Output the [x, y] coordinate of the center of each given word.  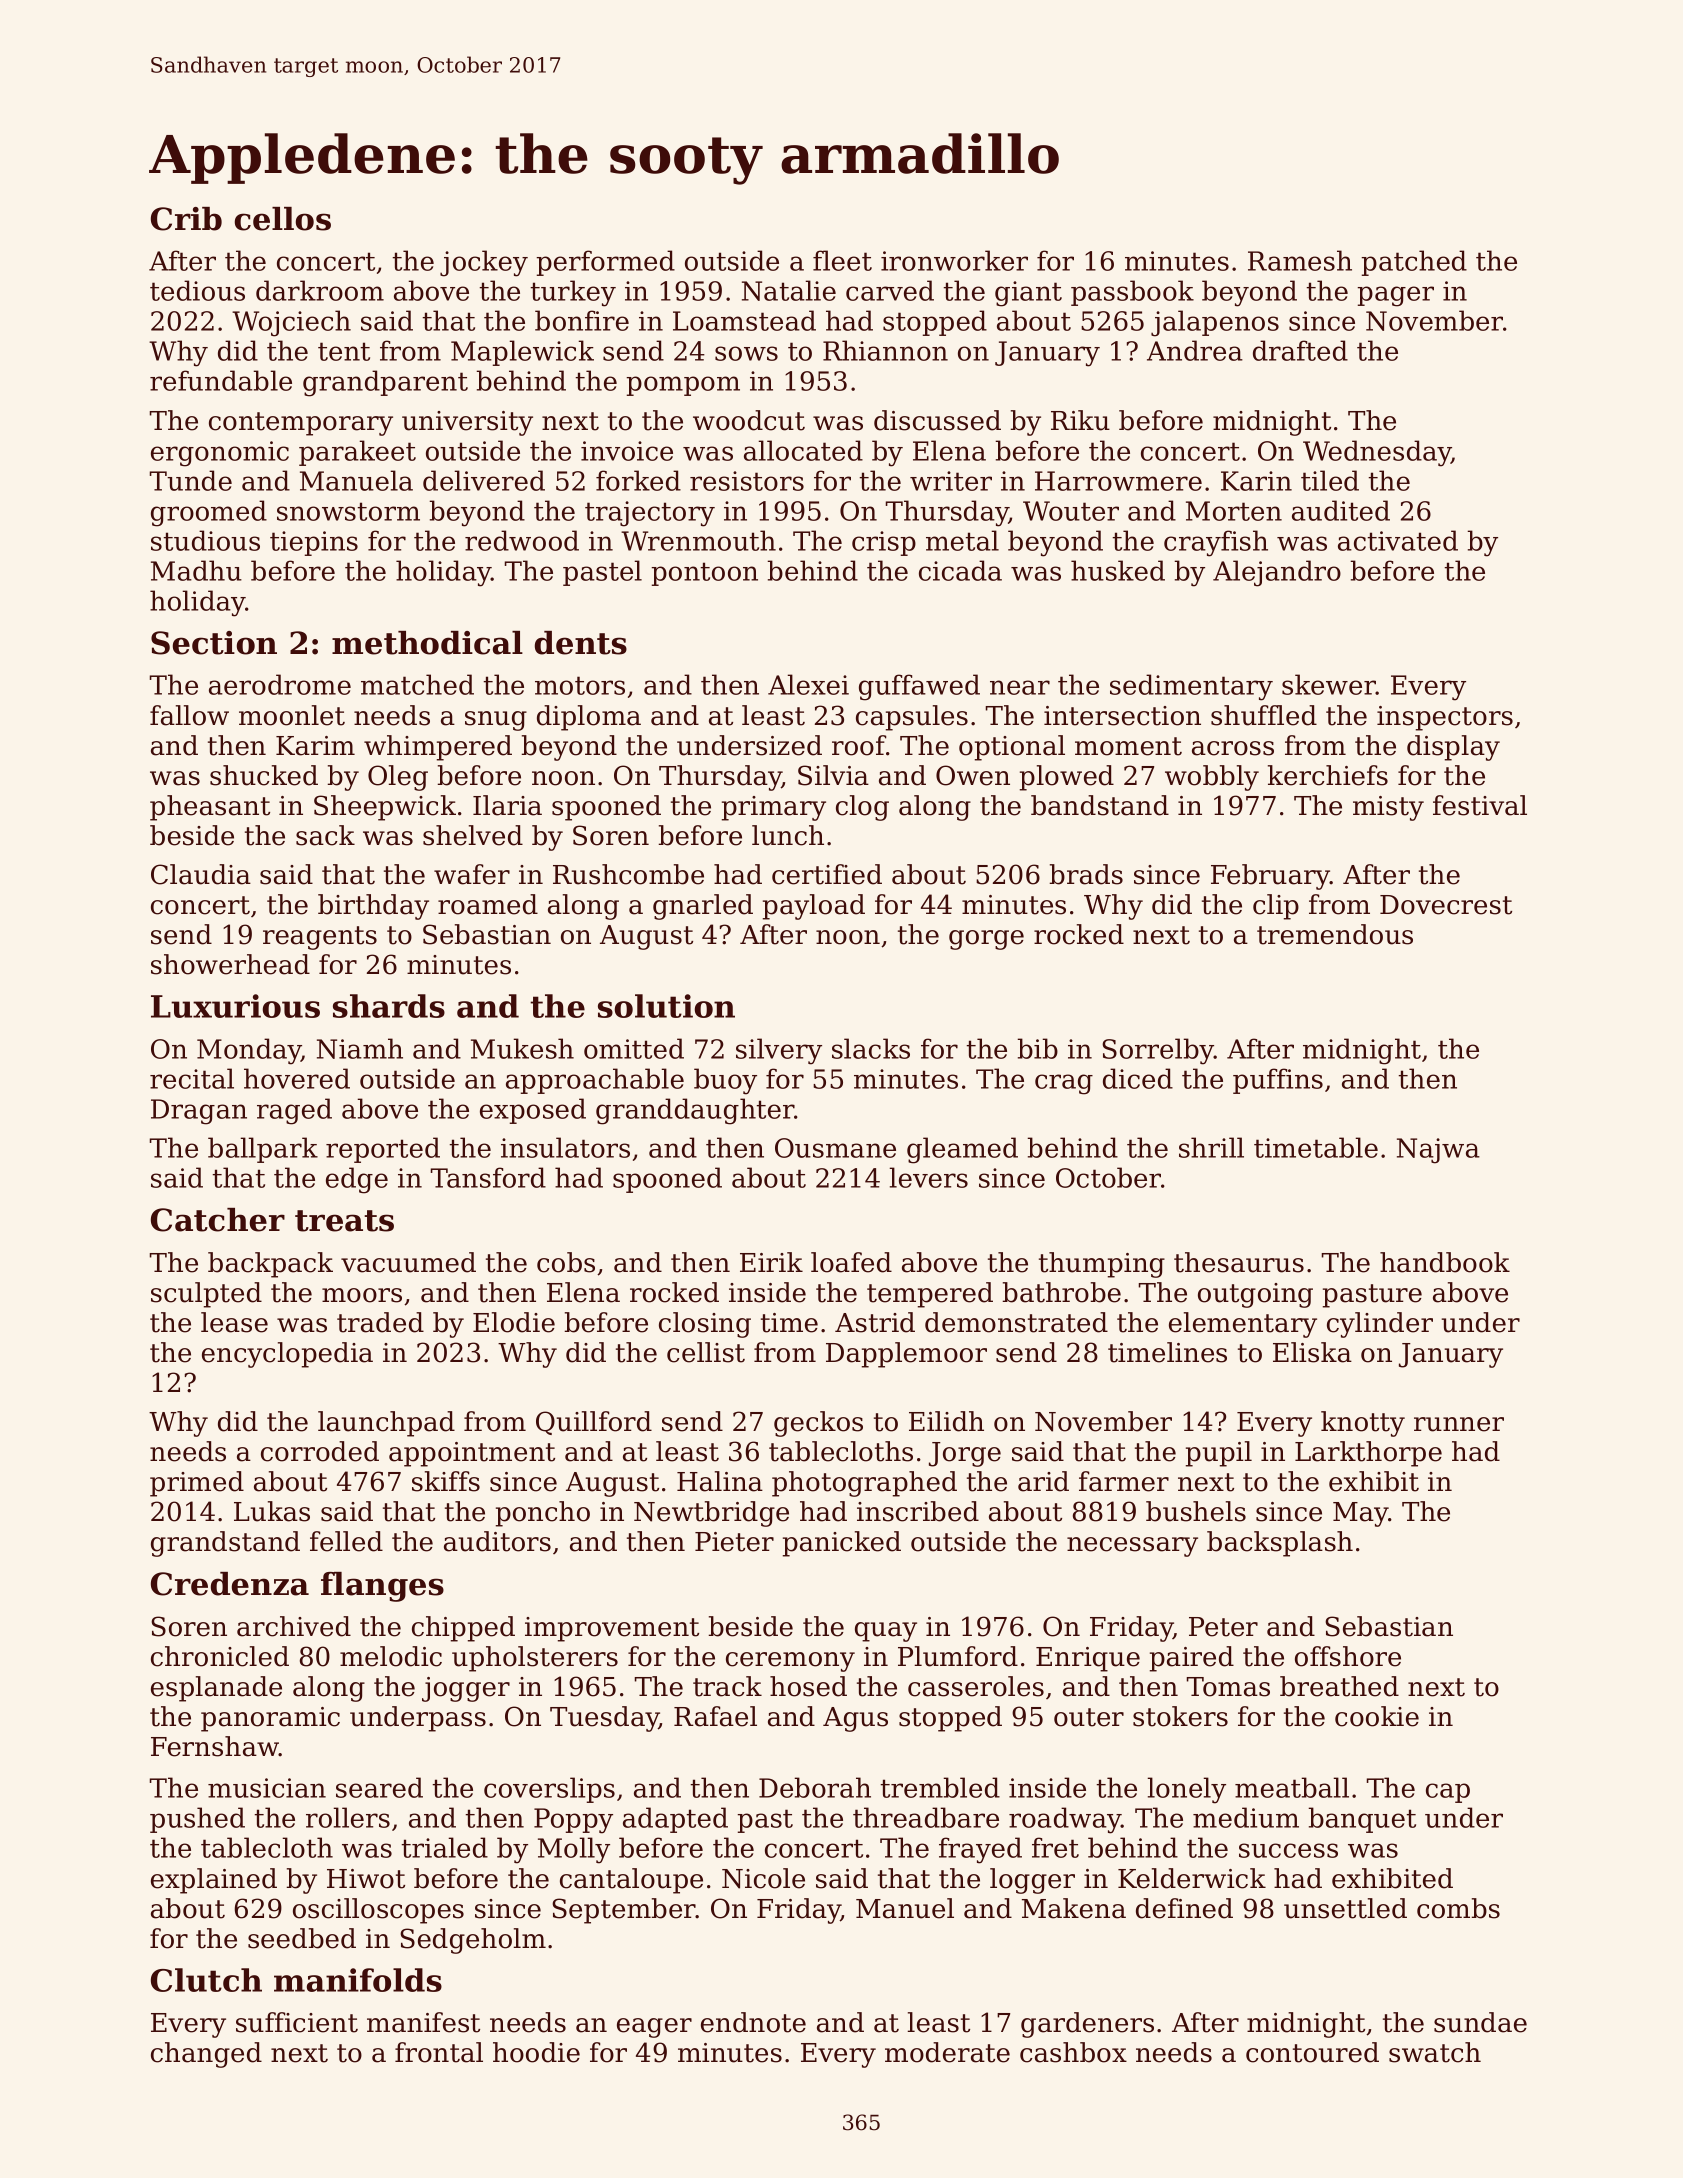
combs [1458, 1908]
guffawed [919, 687]
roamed [488, 904]
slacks [871, 1048]
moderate [947, 2052]
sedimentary [1191, 687]
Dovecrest [1446, 905]
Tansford [488, 1177]
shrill [1211, 1147]
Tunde [191, 480]
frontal [439, 2052]
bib [1037, 1048]
